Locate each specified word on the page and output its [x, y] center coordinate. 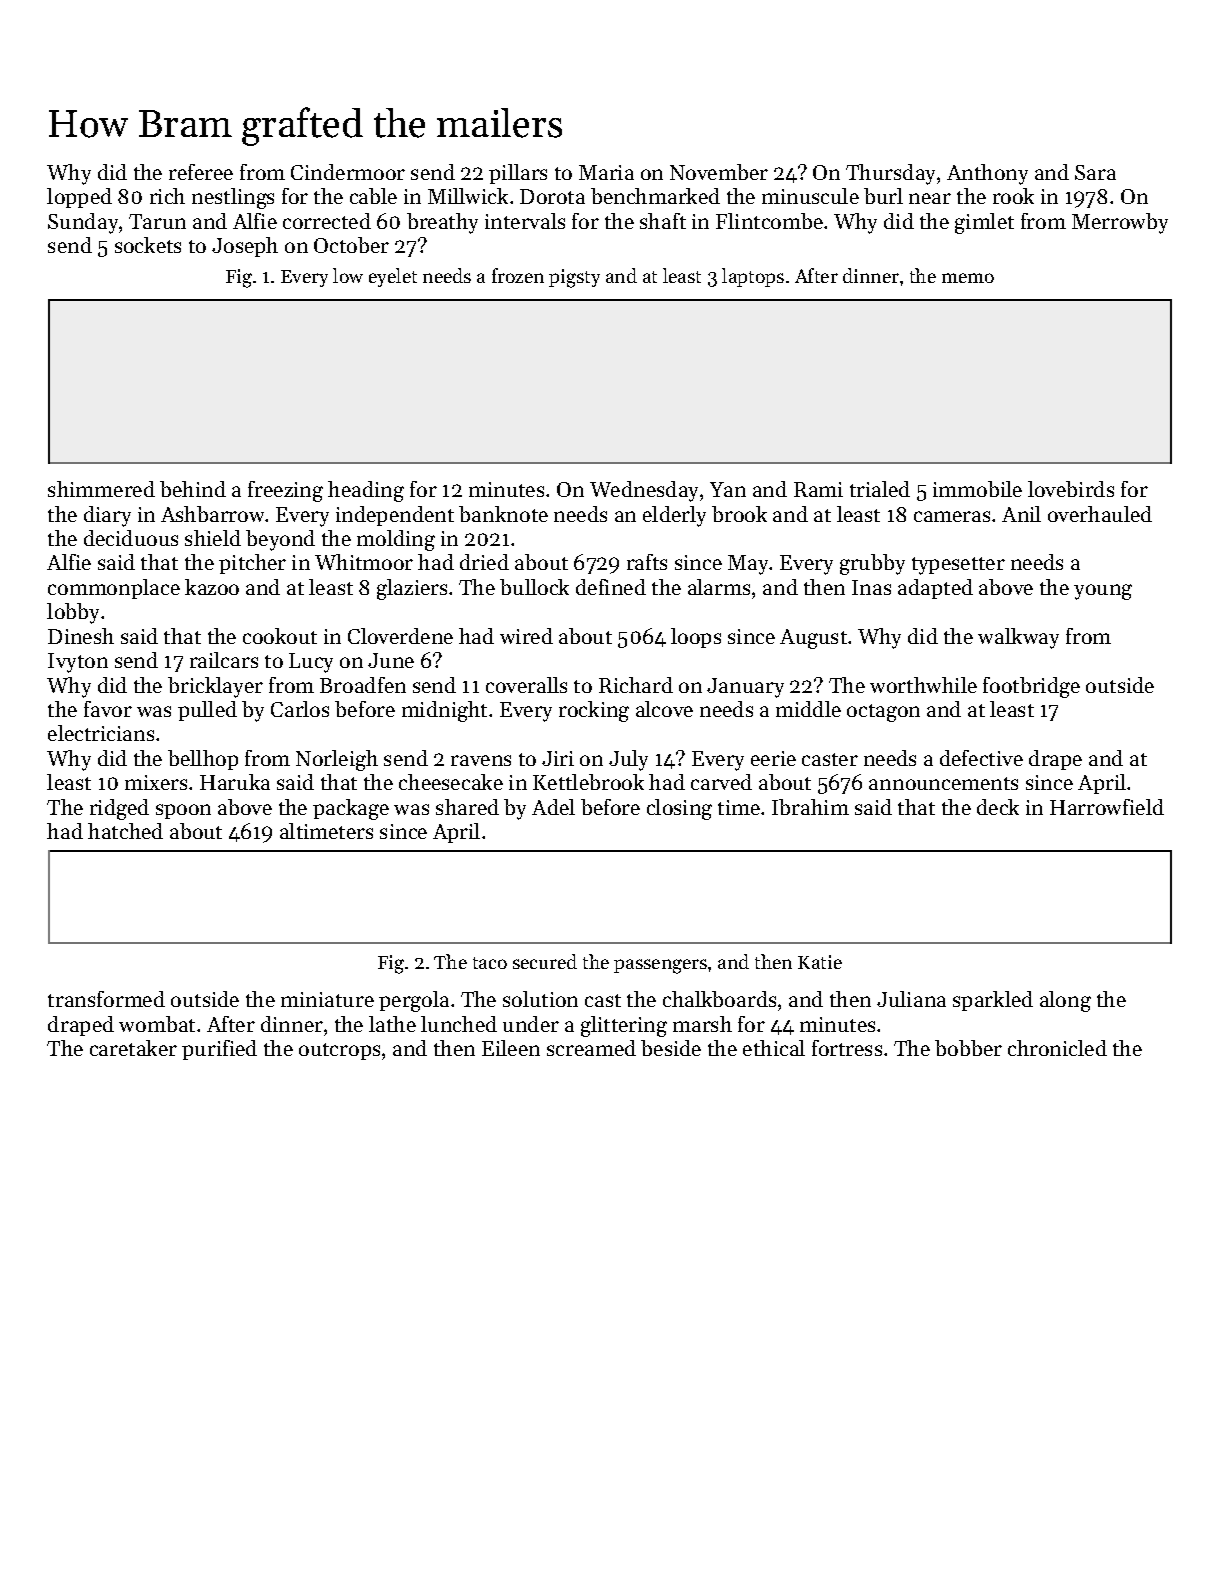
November [719, 172]
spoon [183, 811]
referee [201, 172]
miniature [327, 999]
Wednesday [644, 491]
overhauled [1100, 514]
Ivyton [78, 663]
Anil [1021, 514]
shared [467, 807]
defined [611, 587]
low [348, 275]
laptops [753, 277]
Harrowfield [1107, 807]
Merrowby [1120, 223]
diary [107, 516]
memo [968, 278]
